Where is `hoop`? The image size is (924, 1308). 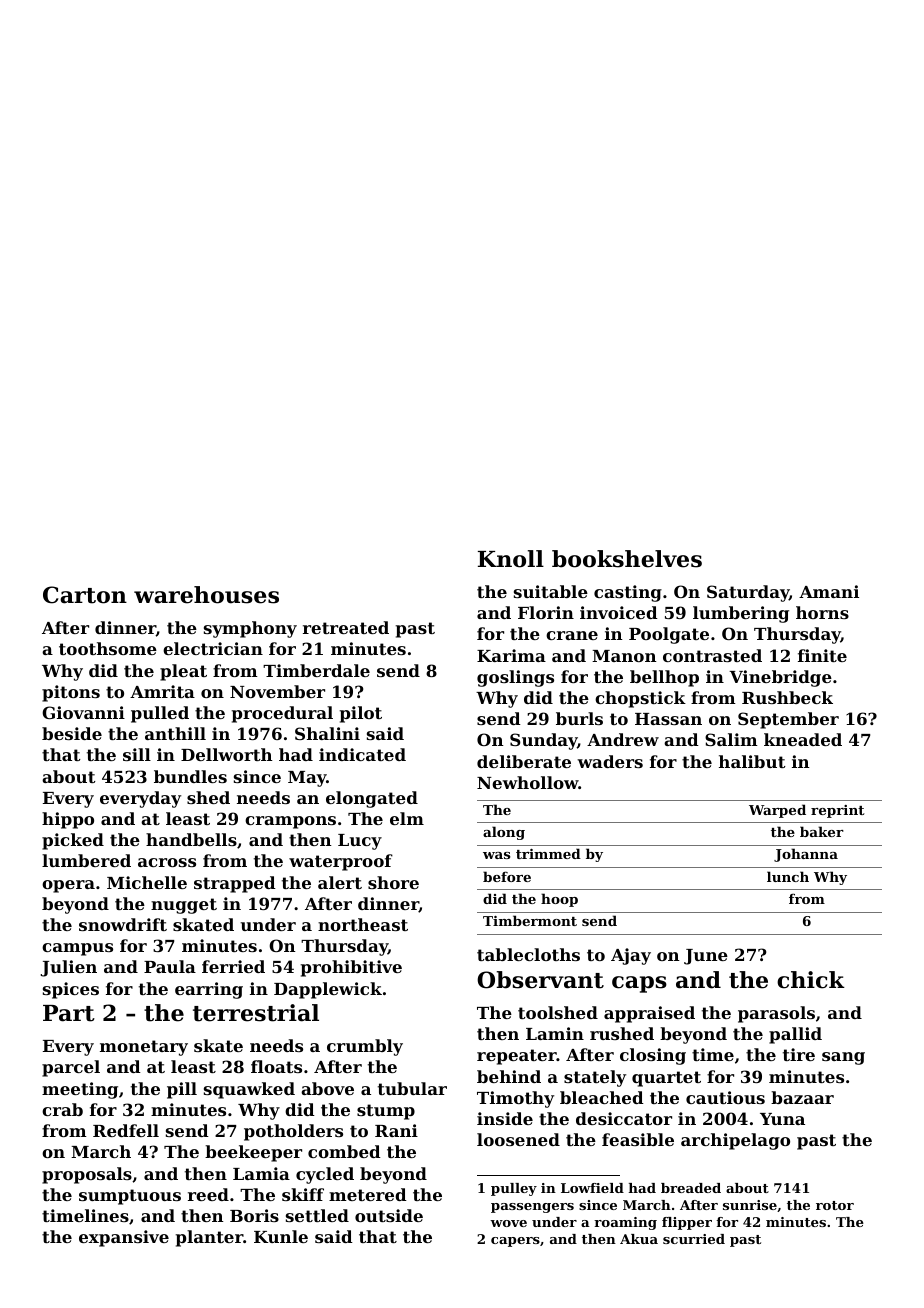 hoop is located at coordinates (559, 900).
